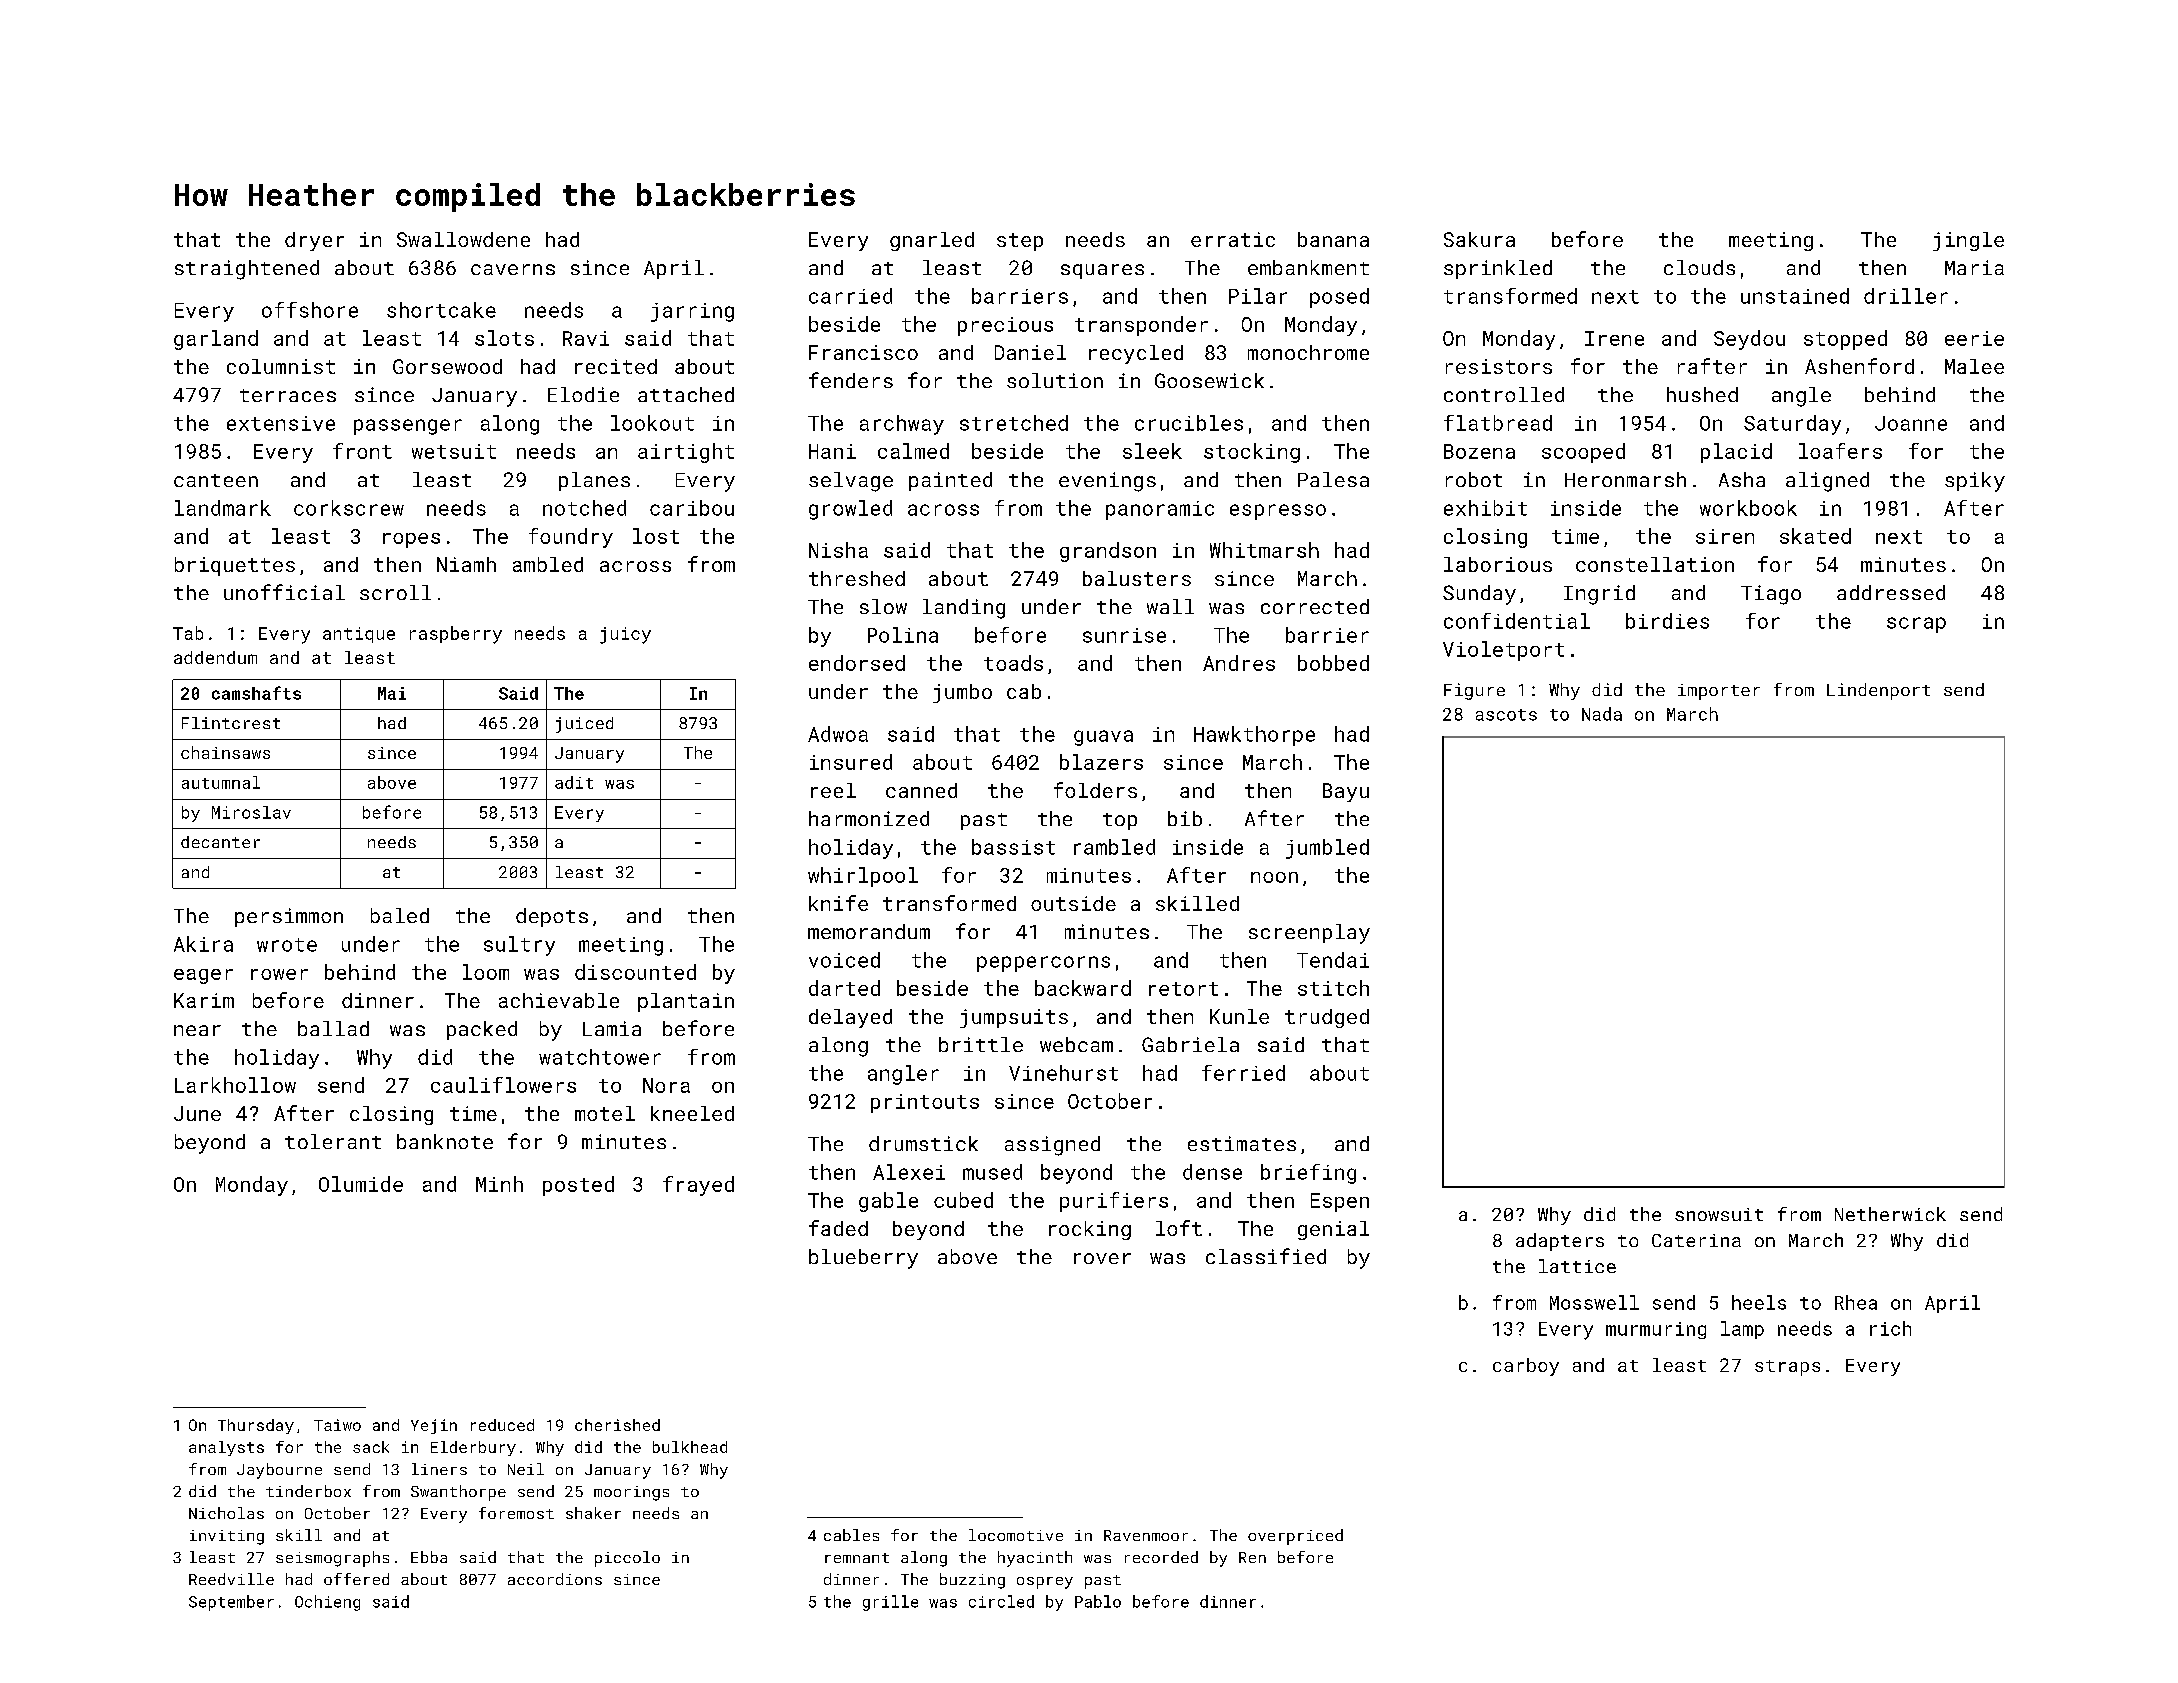 The width and height of the document is (2178, 1683). I want to click on Sakura, so click(1479, 239).
